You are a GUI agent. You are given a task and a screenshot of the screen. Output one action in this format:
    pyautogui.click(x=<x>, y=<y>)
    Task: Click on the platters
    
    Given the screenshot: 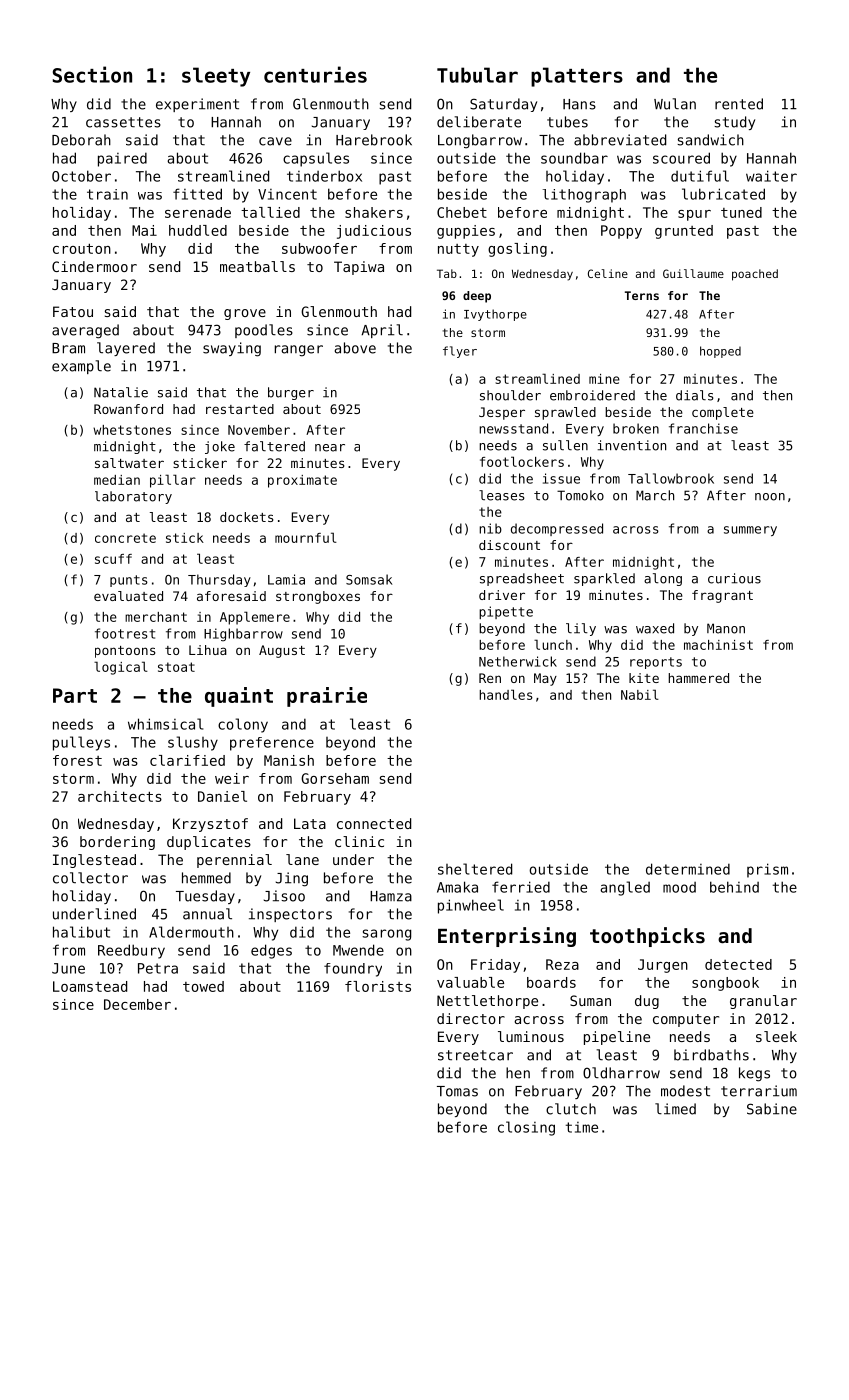 What is the action you would take?
    pyautogui.click(x=577, y=77)
